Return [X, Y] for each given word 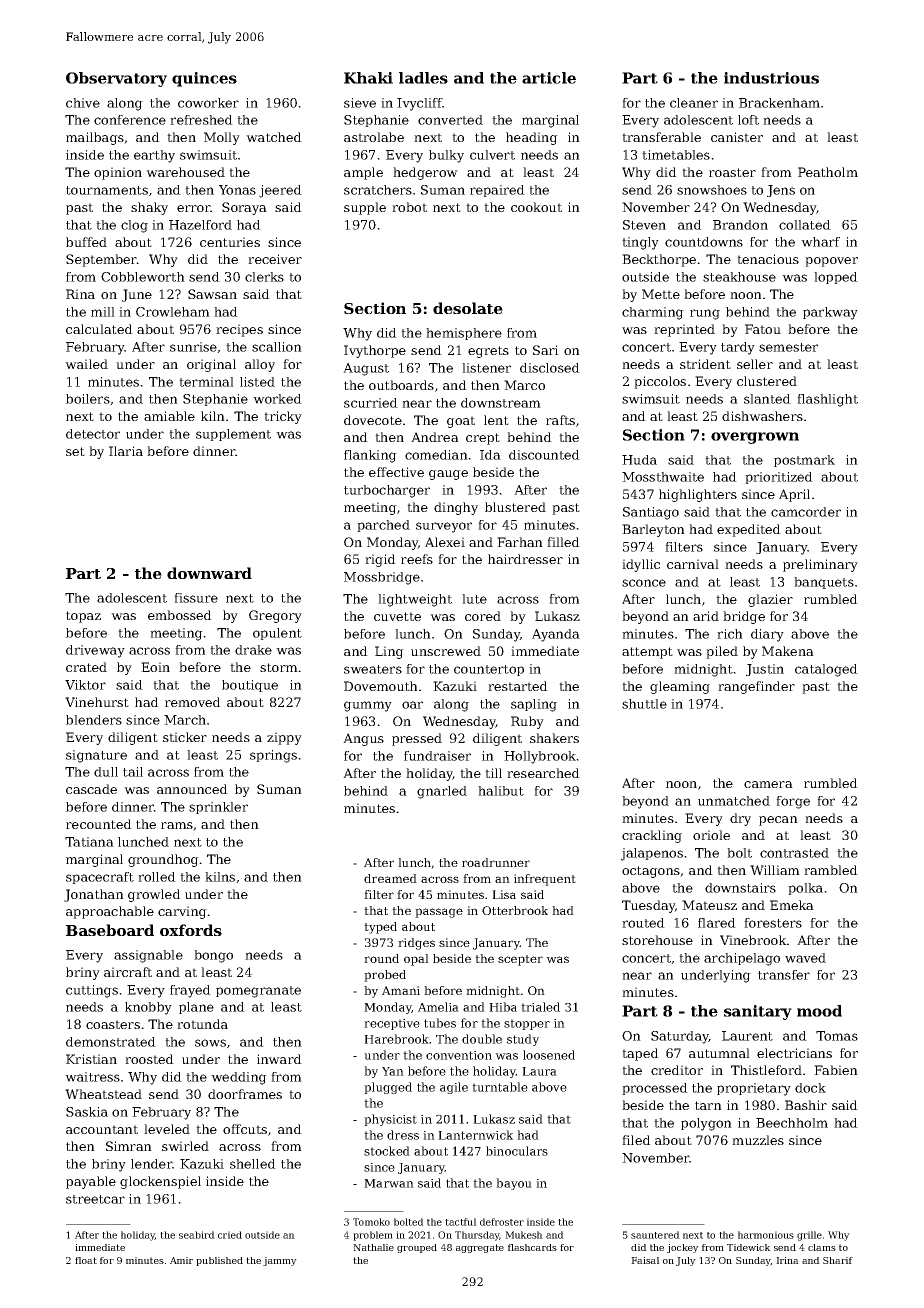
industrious [771, 78]
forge [793, 802]
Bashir [806, 1105]
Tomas [837, 1036]
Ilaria [126, 451]
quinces [204, 79]
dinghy [456, 508]
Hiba [503, 1007]
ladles [423, 78]
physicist [390, 1120]
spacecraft [100, 878]
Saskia [87, 1112]
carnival [693, 564]
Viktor [85, 685]
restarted [518, 686]
